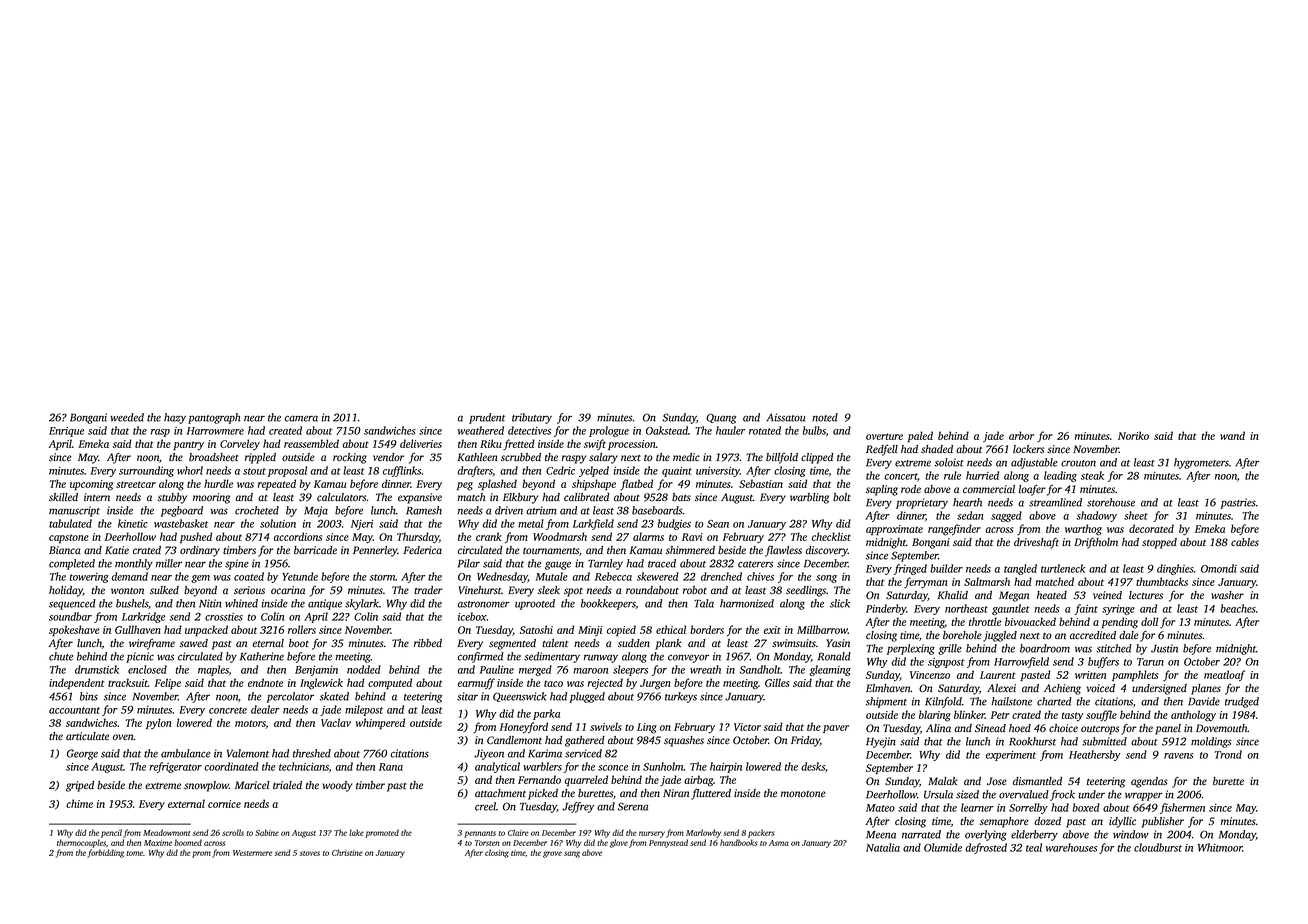  What do you see at coordinates (143, 617) in the page?
I see `Larkridge` at bounding box center [143, 617].
